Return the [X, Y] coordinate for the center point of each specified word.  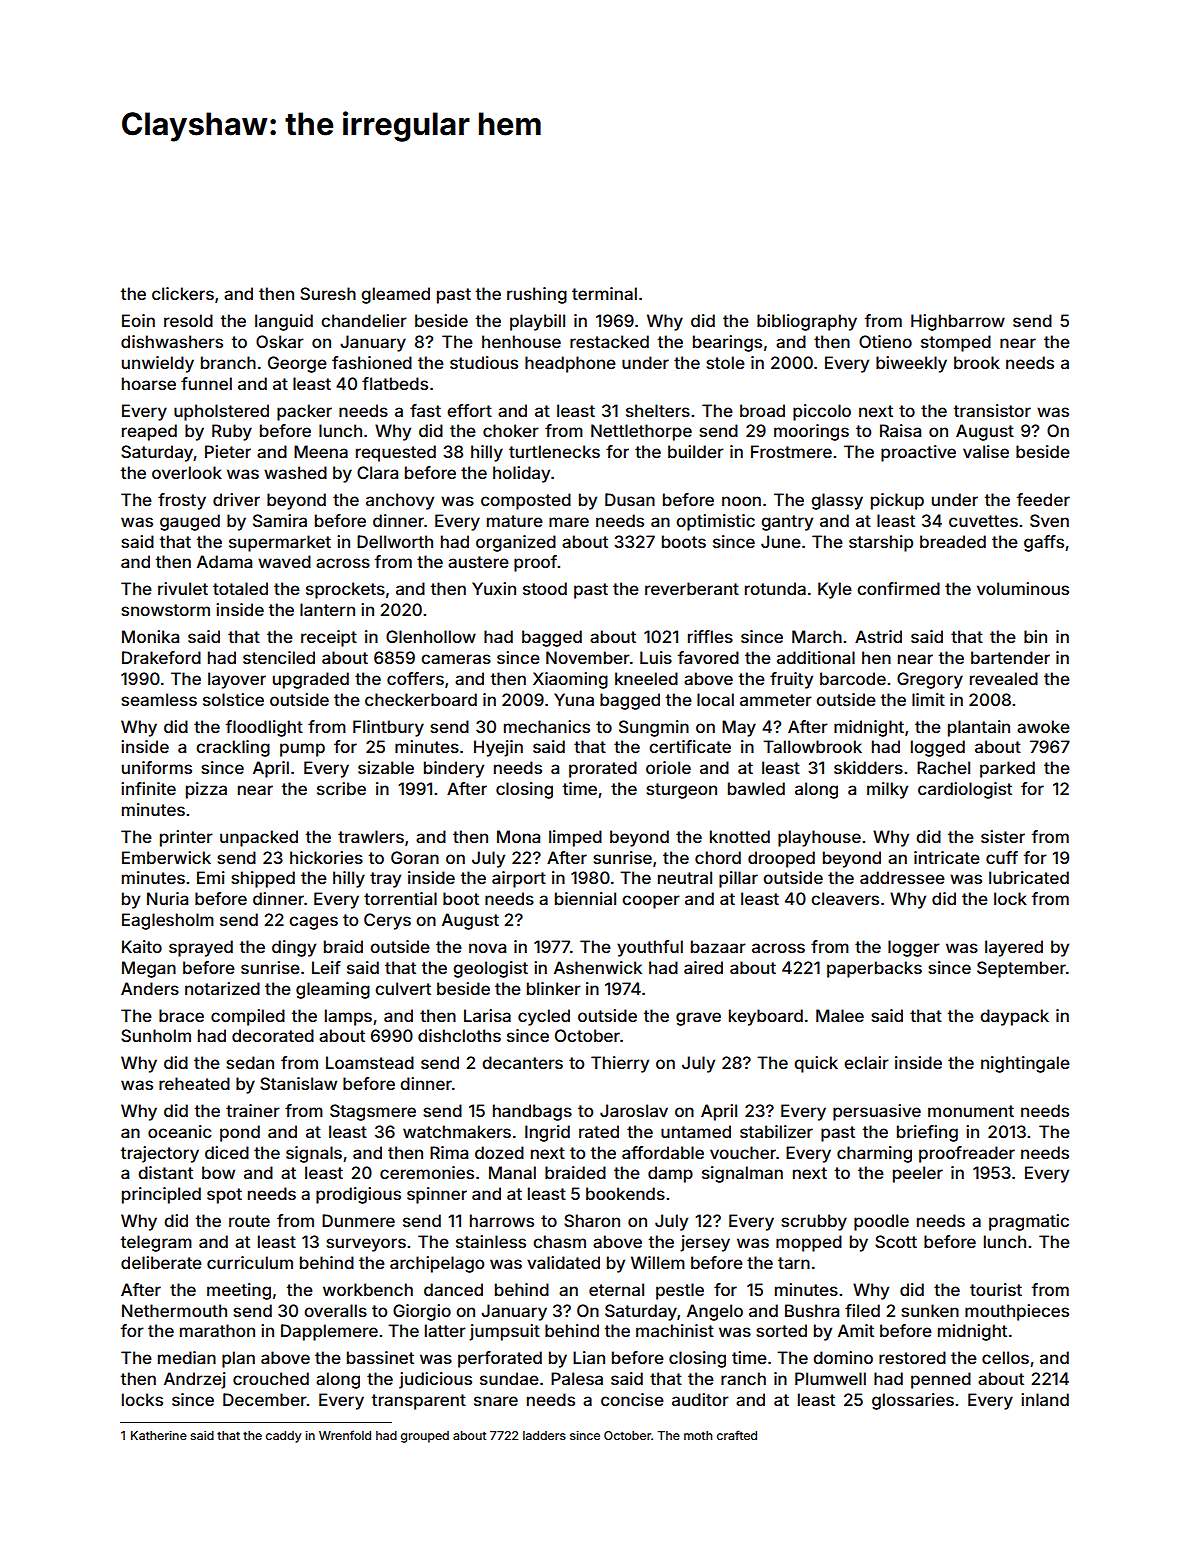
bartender [1010, 657]
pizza [206, 790]
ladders [544, 1435]
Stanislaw [298, 1083]
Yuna [574, 699]
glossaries [913, 1401]
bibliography [807, 322]
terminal [604, 293]
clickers [183, 293]
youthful [650, 948]
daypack [1014, 1017]
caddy [284, 1437]
